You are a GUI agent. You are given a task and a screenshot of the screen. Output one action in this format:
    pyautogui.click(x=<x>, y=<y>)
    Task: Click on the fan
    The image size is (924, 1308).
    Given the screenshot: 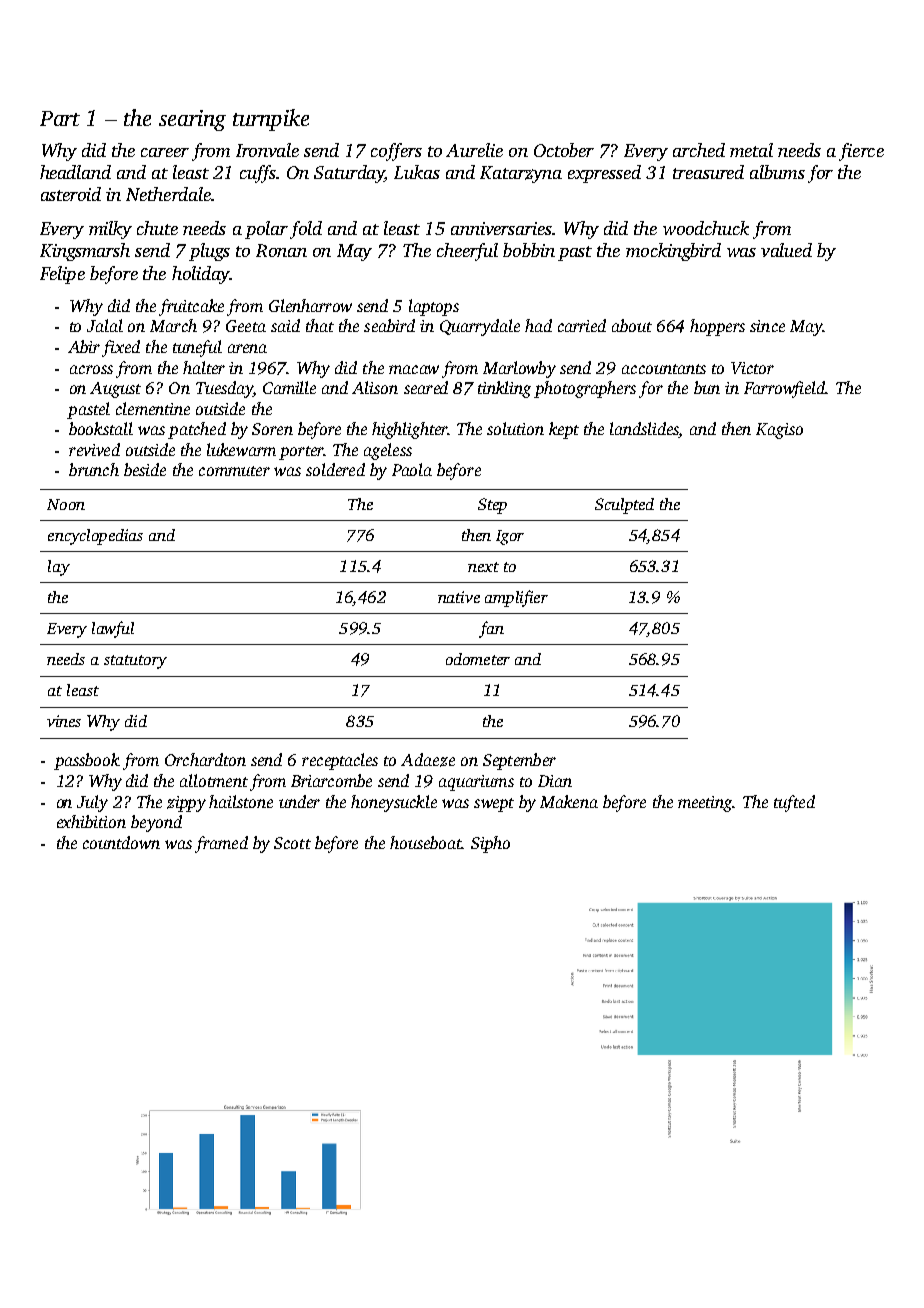 What is the action you would take?
    pyautogui.click(x=491, y=629)
